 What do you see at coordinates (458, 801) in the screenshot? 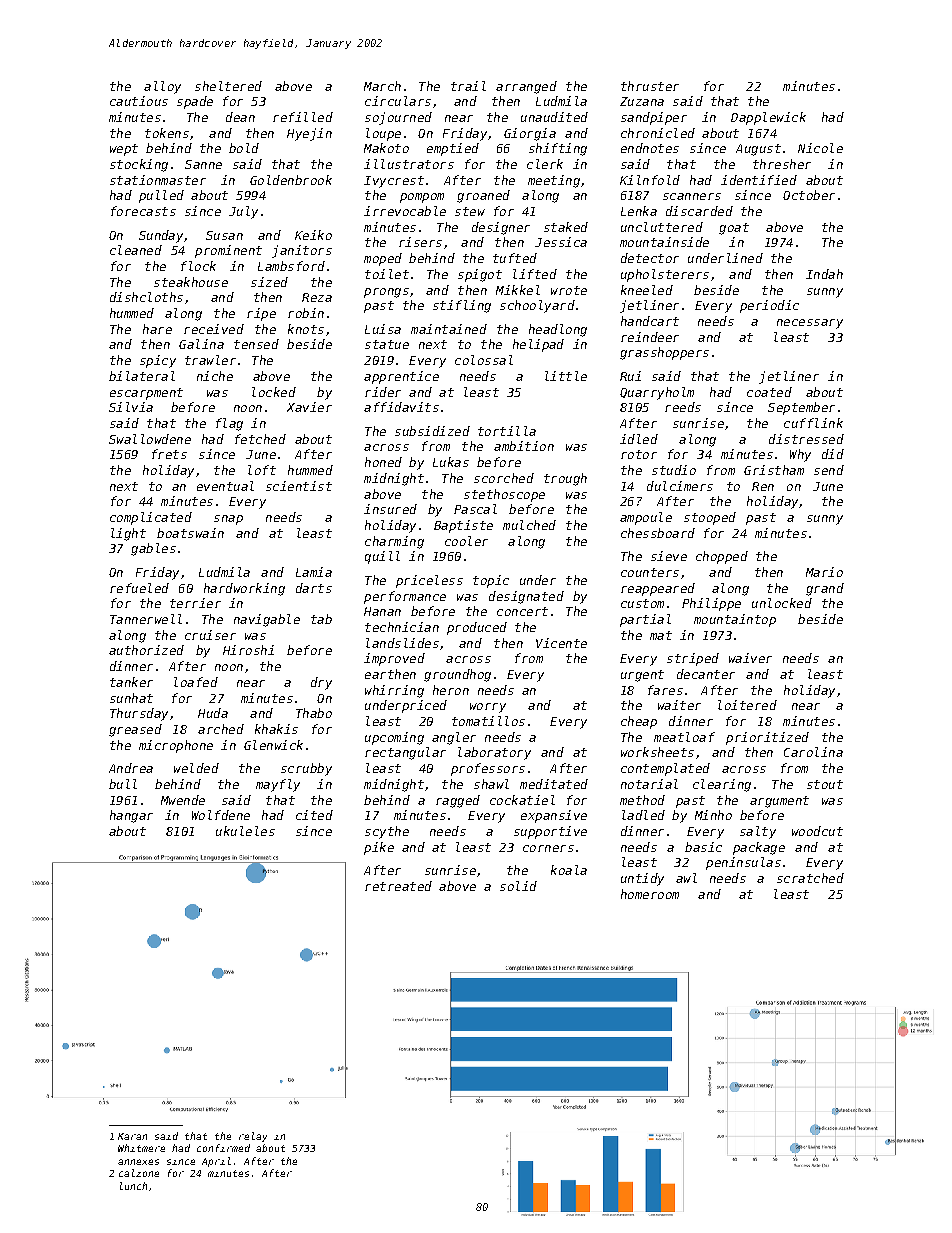
I see `ragged` at bounding box center [458, 801].
